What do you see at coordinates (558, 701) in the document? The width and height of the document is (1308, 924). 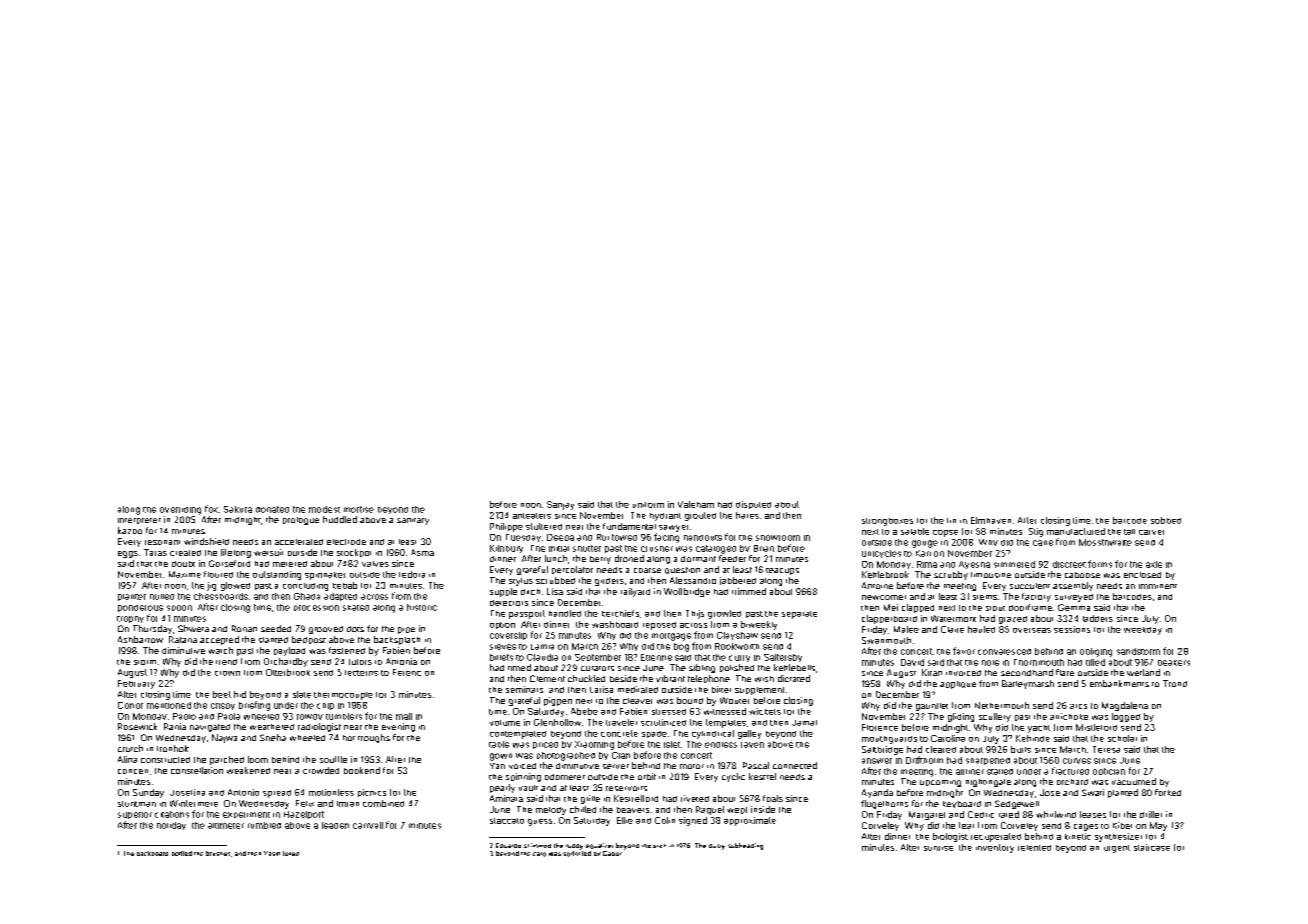 I see `pigpen` at bounding box center [558, 701].
